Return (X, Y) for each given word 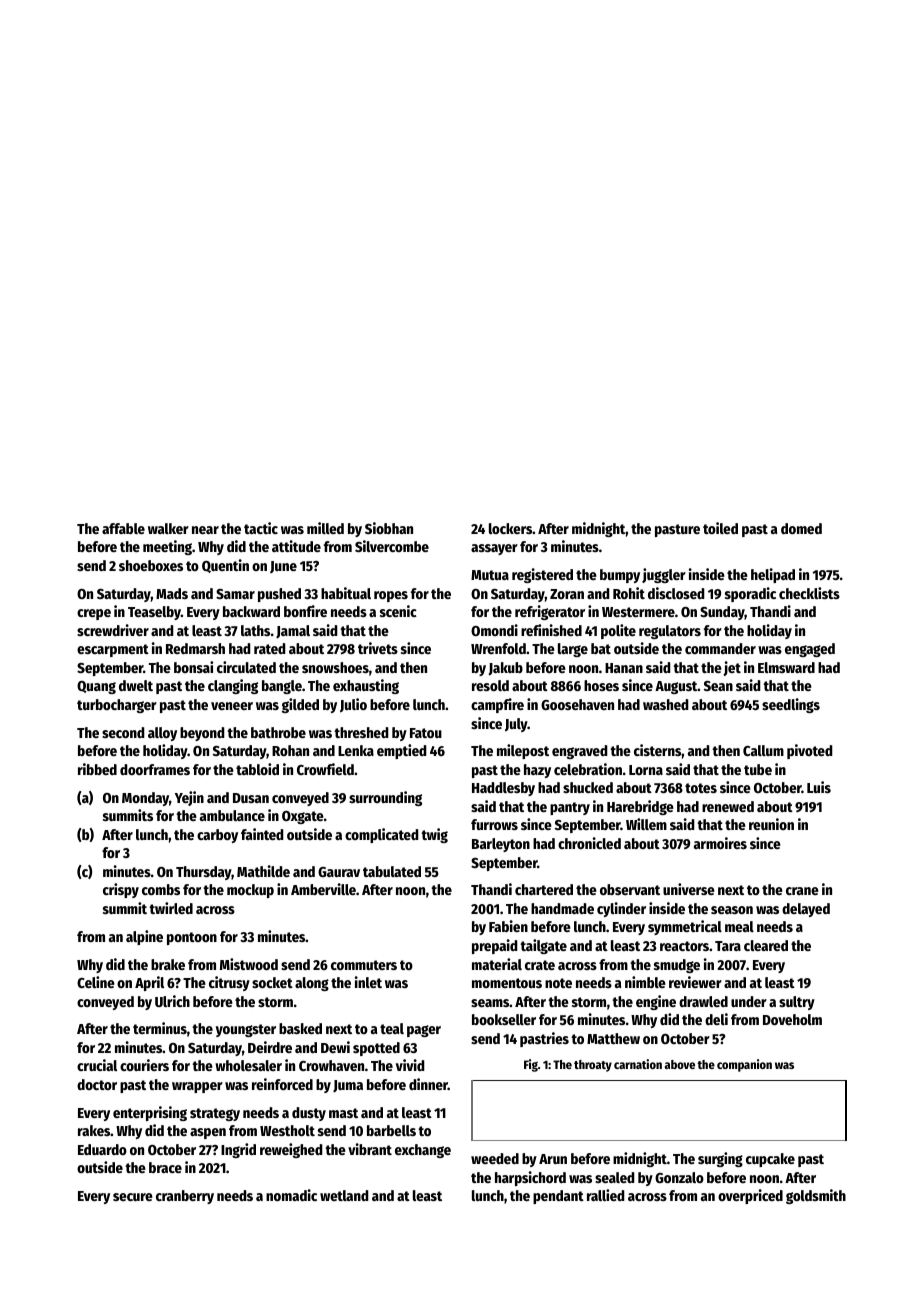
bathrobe (278, 732)
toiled (720, 528)
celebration (588, 769)
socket (272, 982)
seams (490, 1003)
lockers (510, 528)
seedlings (791, 705)
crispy (121, 890)
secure (133, 1197)
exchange (423, 1151)
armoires (720, 843)
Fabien (508, 926)
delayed (806, 910)
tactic (261, 528)
